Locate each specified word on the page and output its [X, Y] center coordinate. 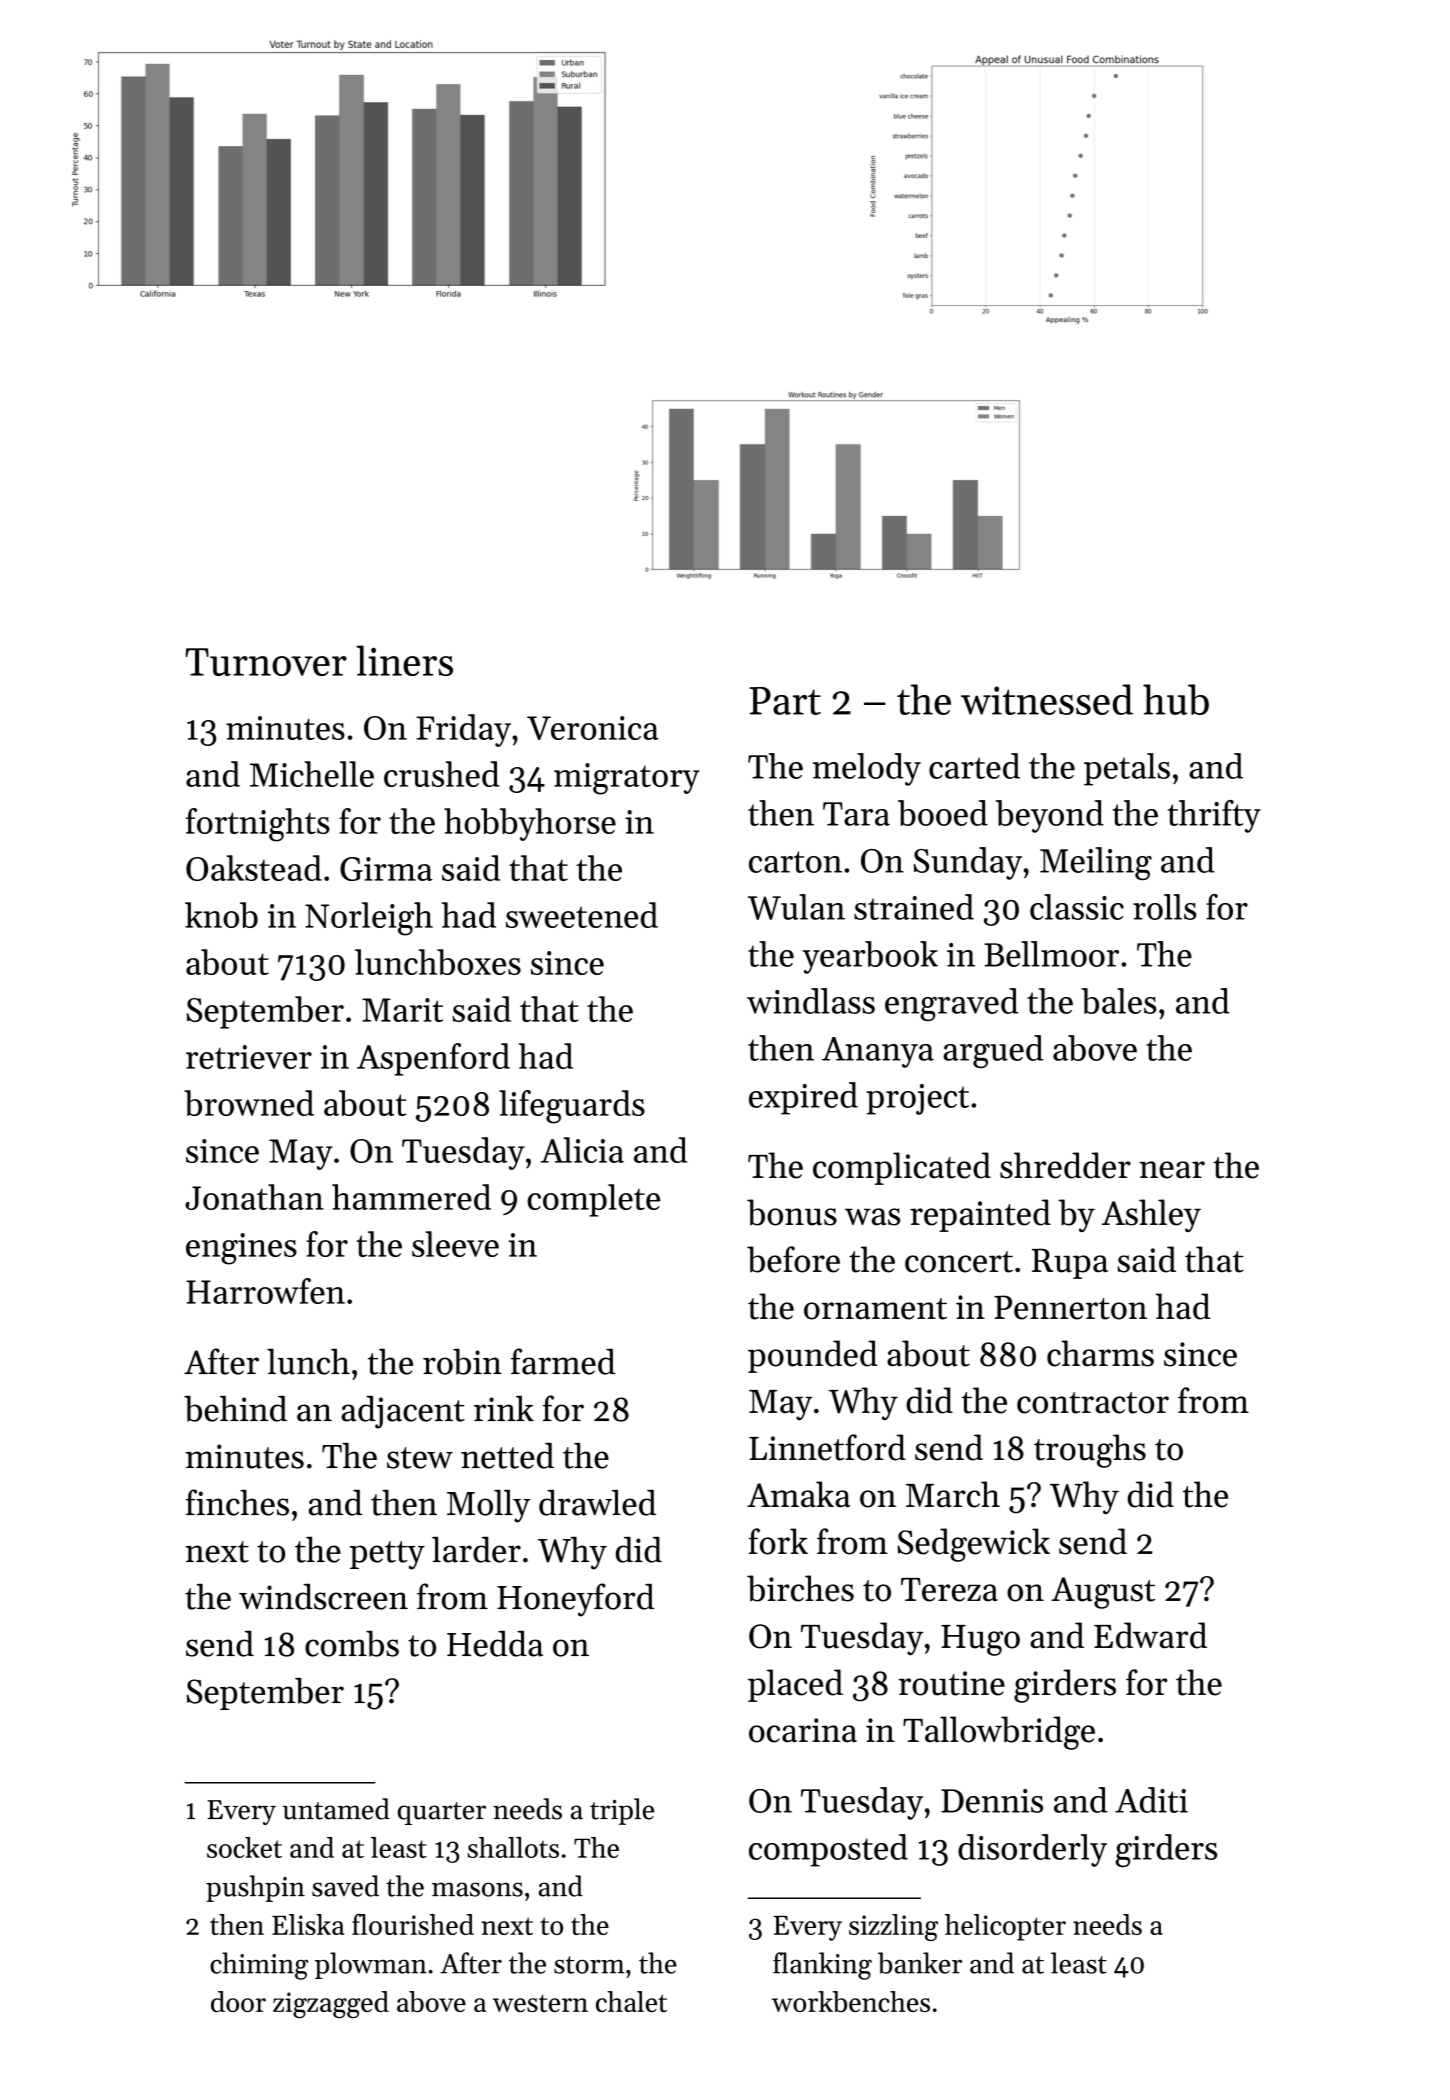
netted [507, 1455]
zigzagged [331, 2004]
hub [1176, 699]
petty [387, 1555]
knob [221, 915]
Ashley [1151, 1215]
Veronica [593, 728]
